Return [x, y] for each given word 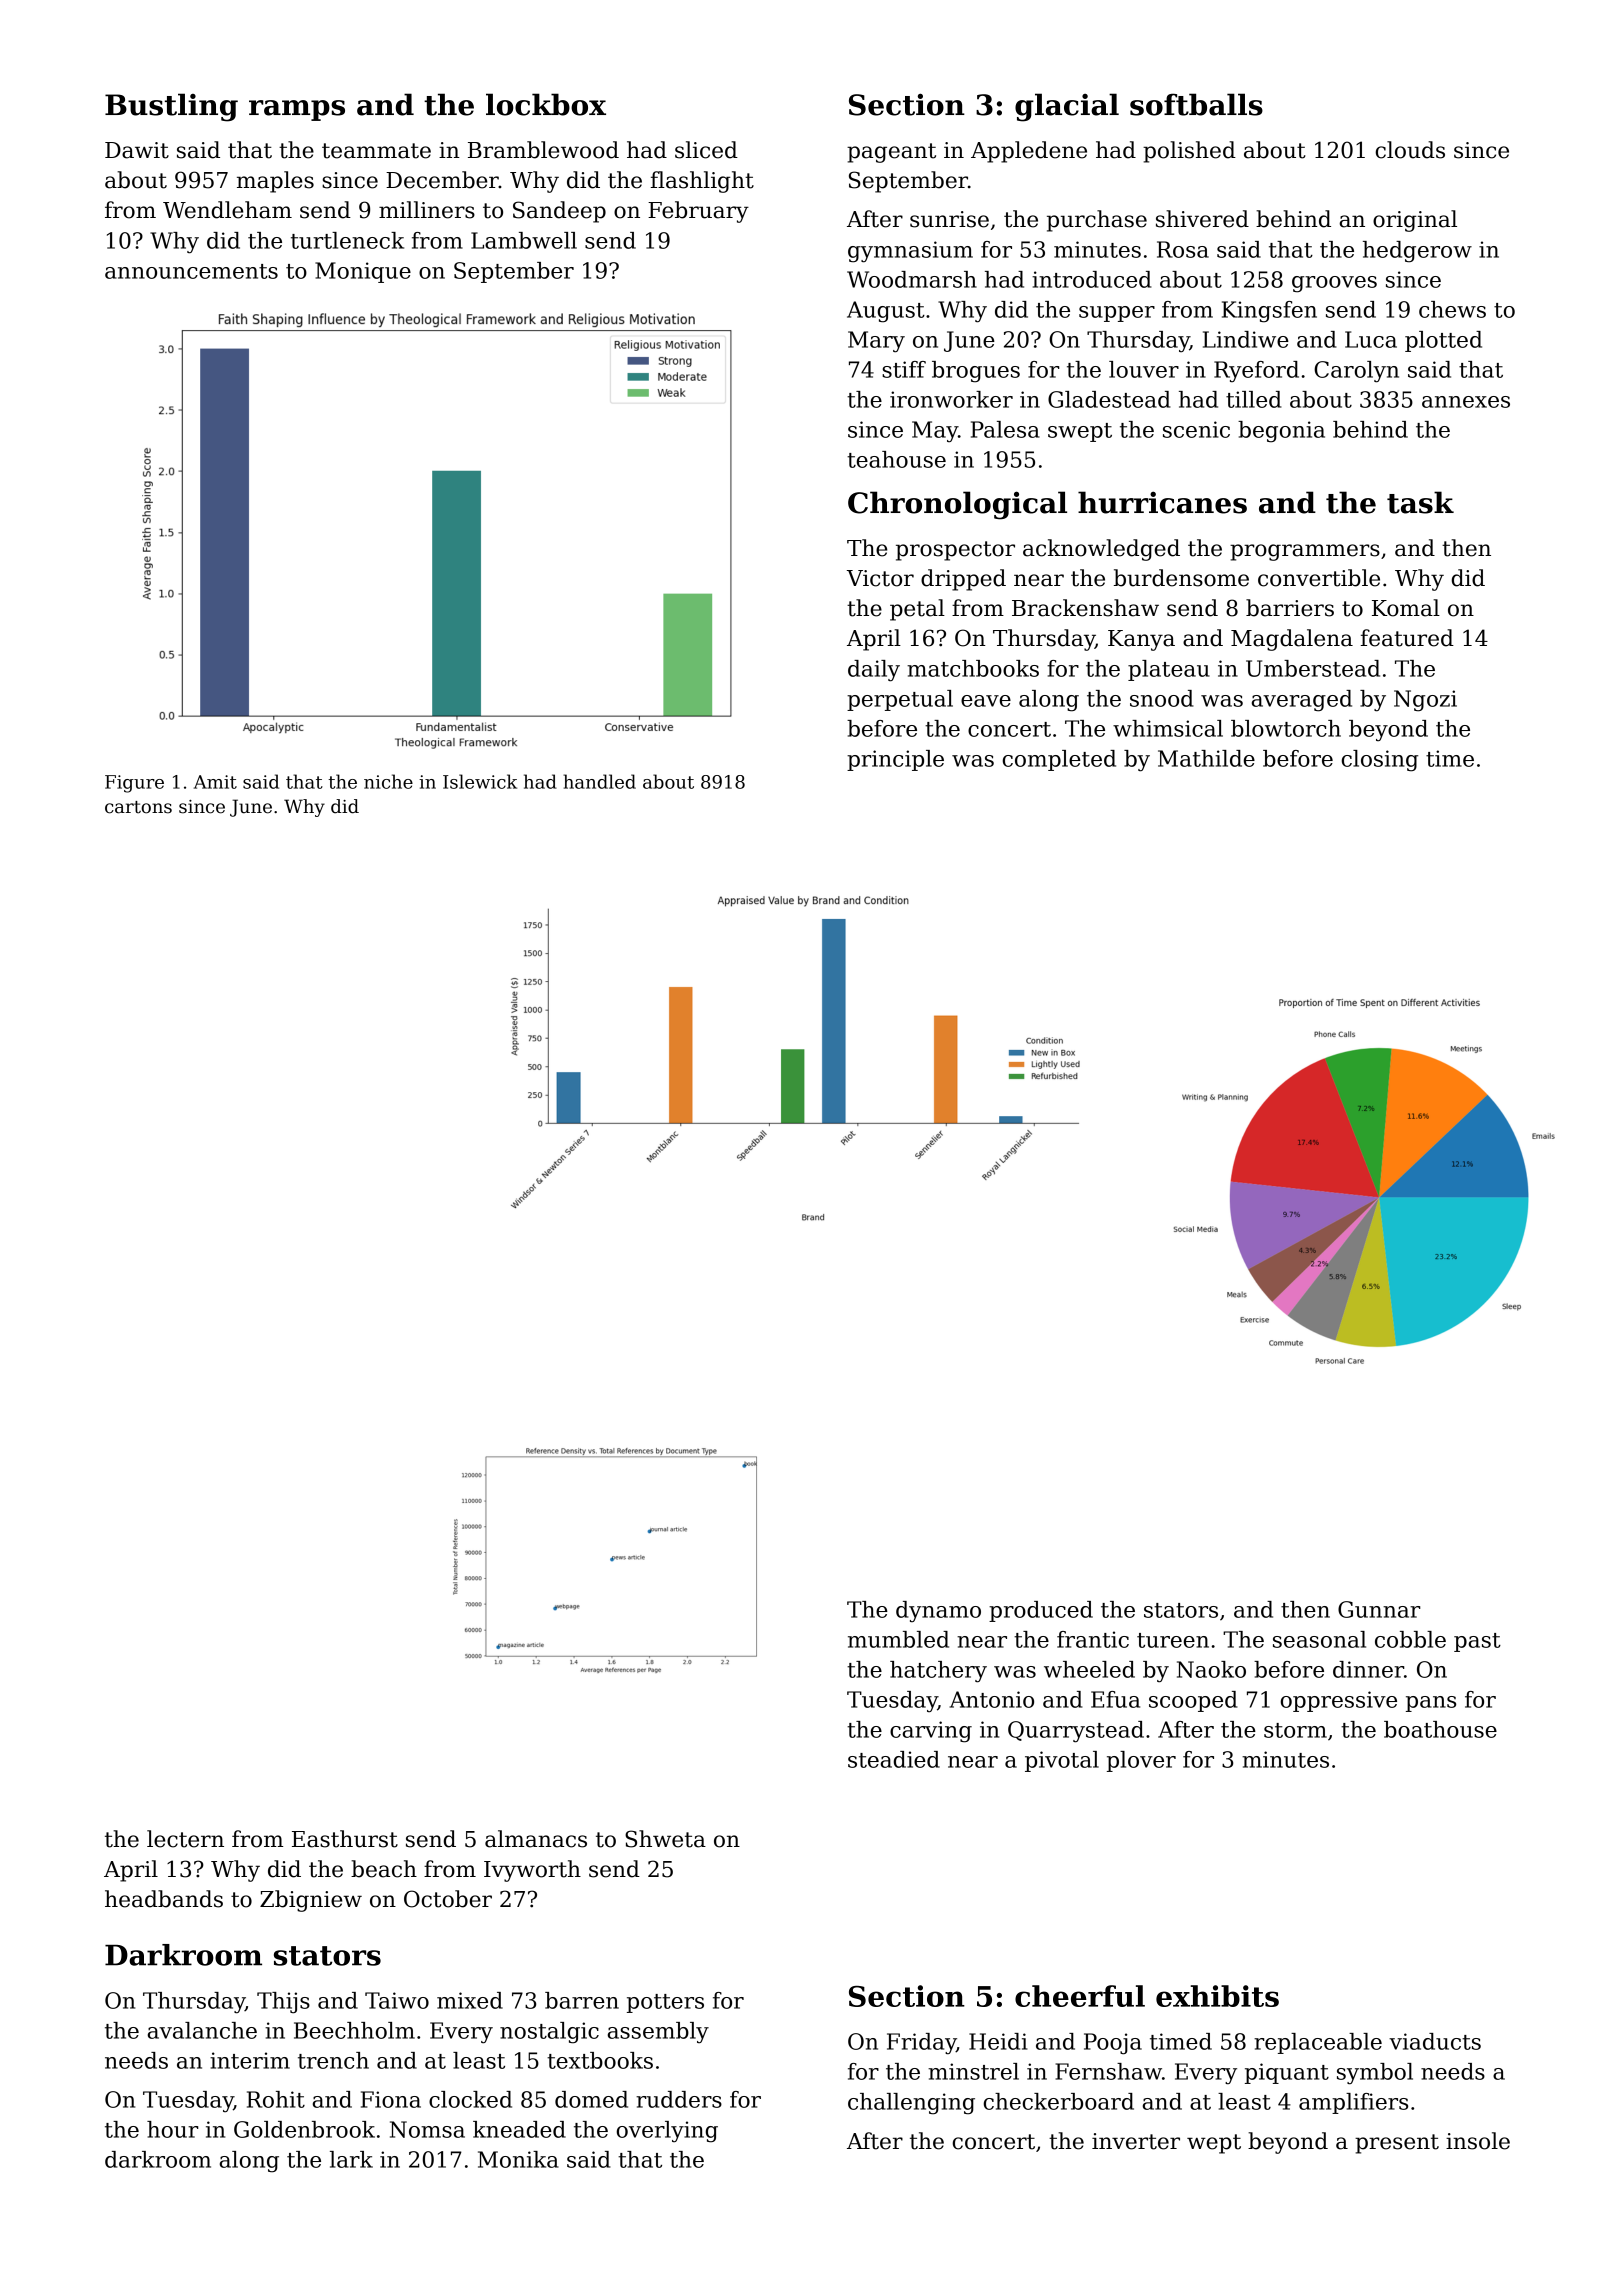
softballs [1196, 104]
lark [351, 2159]
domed [591, 2099]
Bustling [171, 107]
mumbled [898, 1639]
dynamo [938, 1611]
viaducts [1435, 2041]
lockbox [546, 104]
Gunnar [1379, 1609]
